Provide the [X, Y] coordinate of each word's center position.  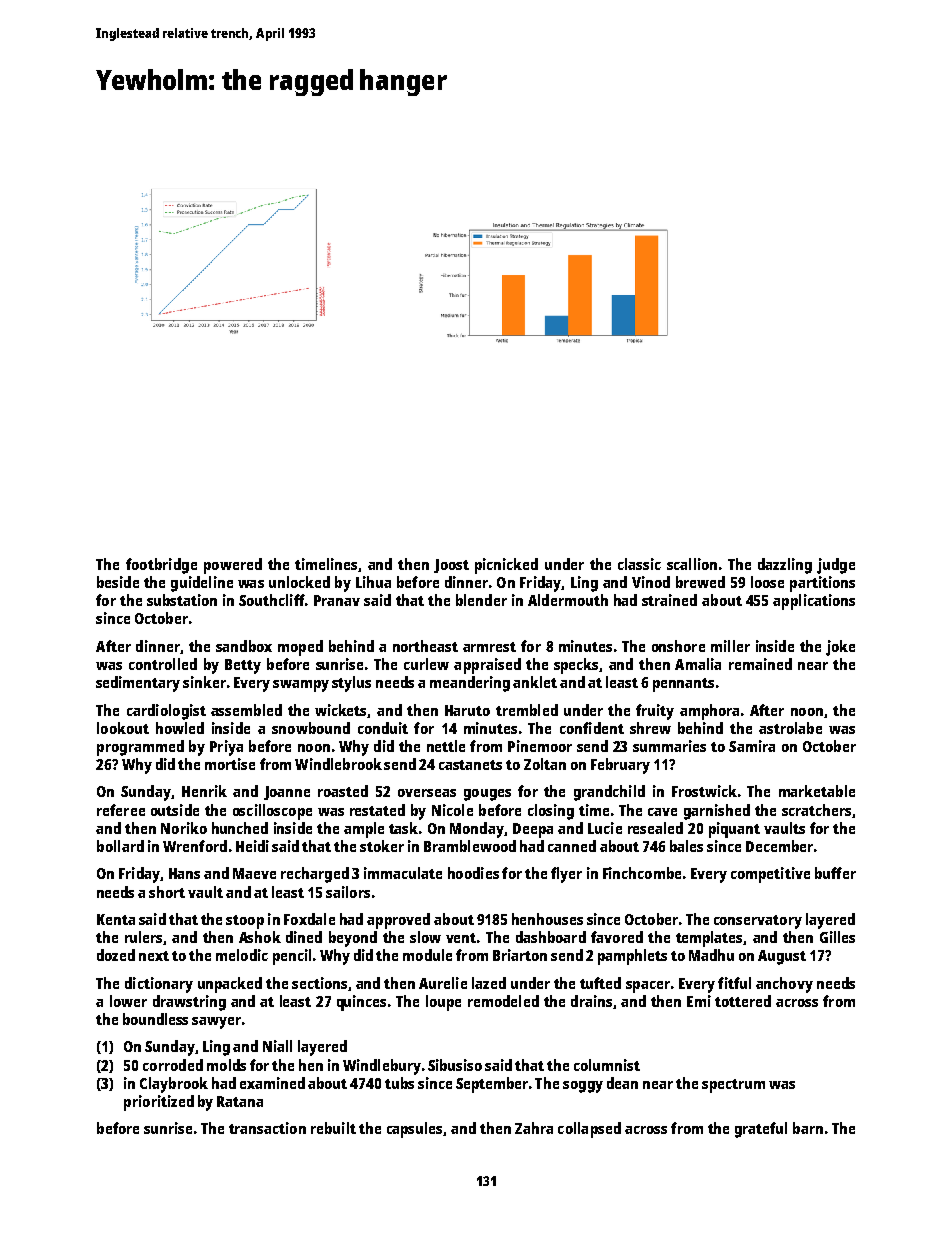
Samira [752, 746]
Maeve [254, 873]
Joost [451, 566]
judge [836, 566]
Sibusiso [455, 1065]
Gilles [837, 937]
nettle [446, 746]
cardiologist [166, 712]
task [403, 828]
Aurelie [443, 983]
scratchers [816, 810]
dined [304, 937]
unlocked [299, 582]
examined [272, 1083]
